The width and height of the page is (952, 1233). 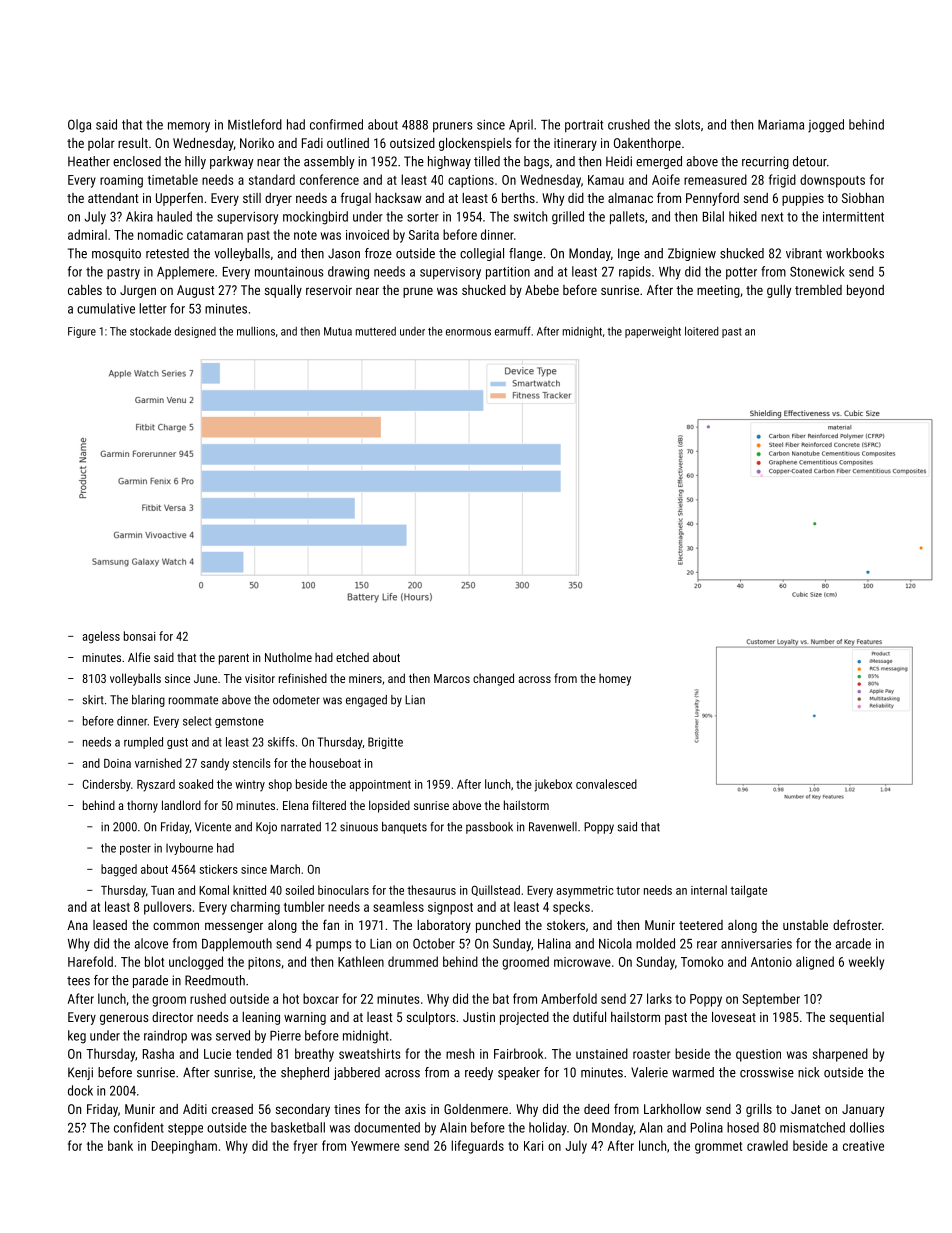 What do you see at coordinates (468, 332) in the page?
I see `enormous` at bounding box center [468, 332].
